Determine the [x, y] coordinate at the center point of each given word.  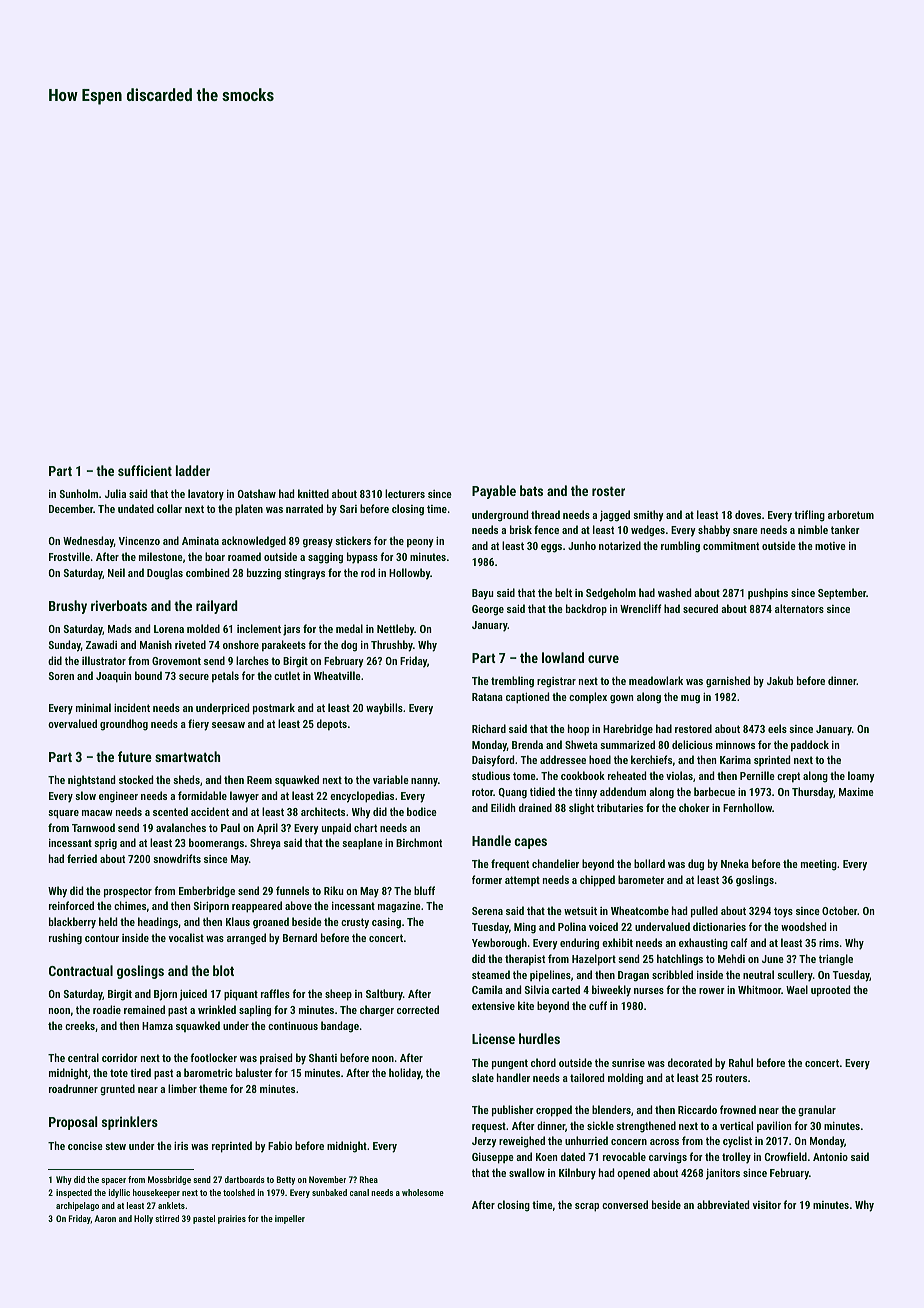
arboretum [851, 514]
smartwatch [187, 756]
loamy [861, 777]
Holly [143, 1219]
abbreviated [723, 1204]
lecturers [405, 493]
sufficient [145, 470]
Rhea [369, 1179]
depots [332, 725]
